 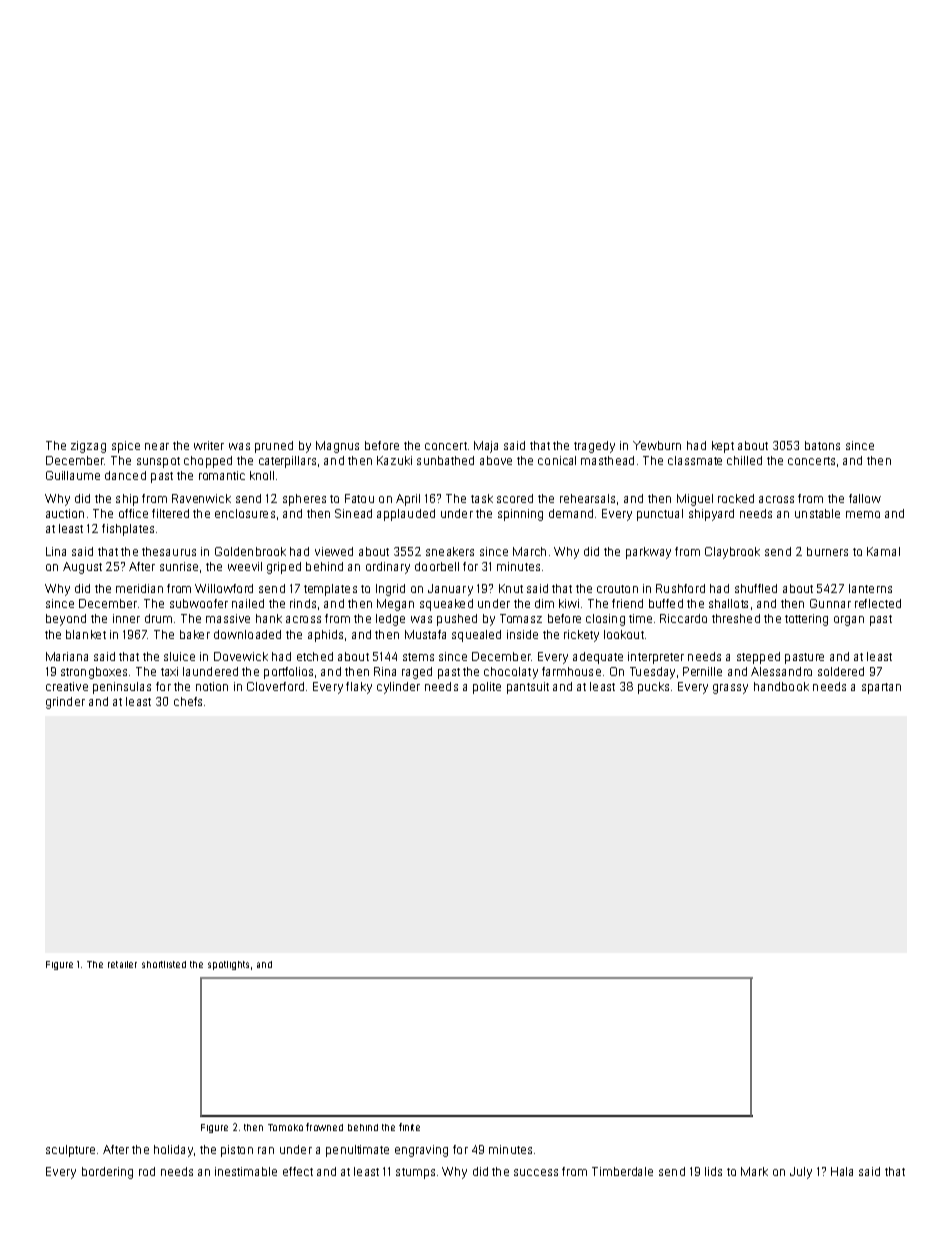 I want to click on spotlights, so click(x=228, y=965).
